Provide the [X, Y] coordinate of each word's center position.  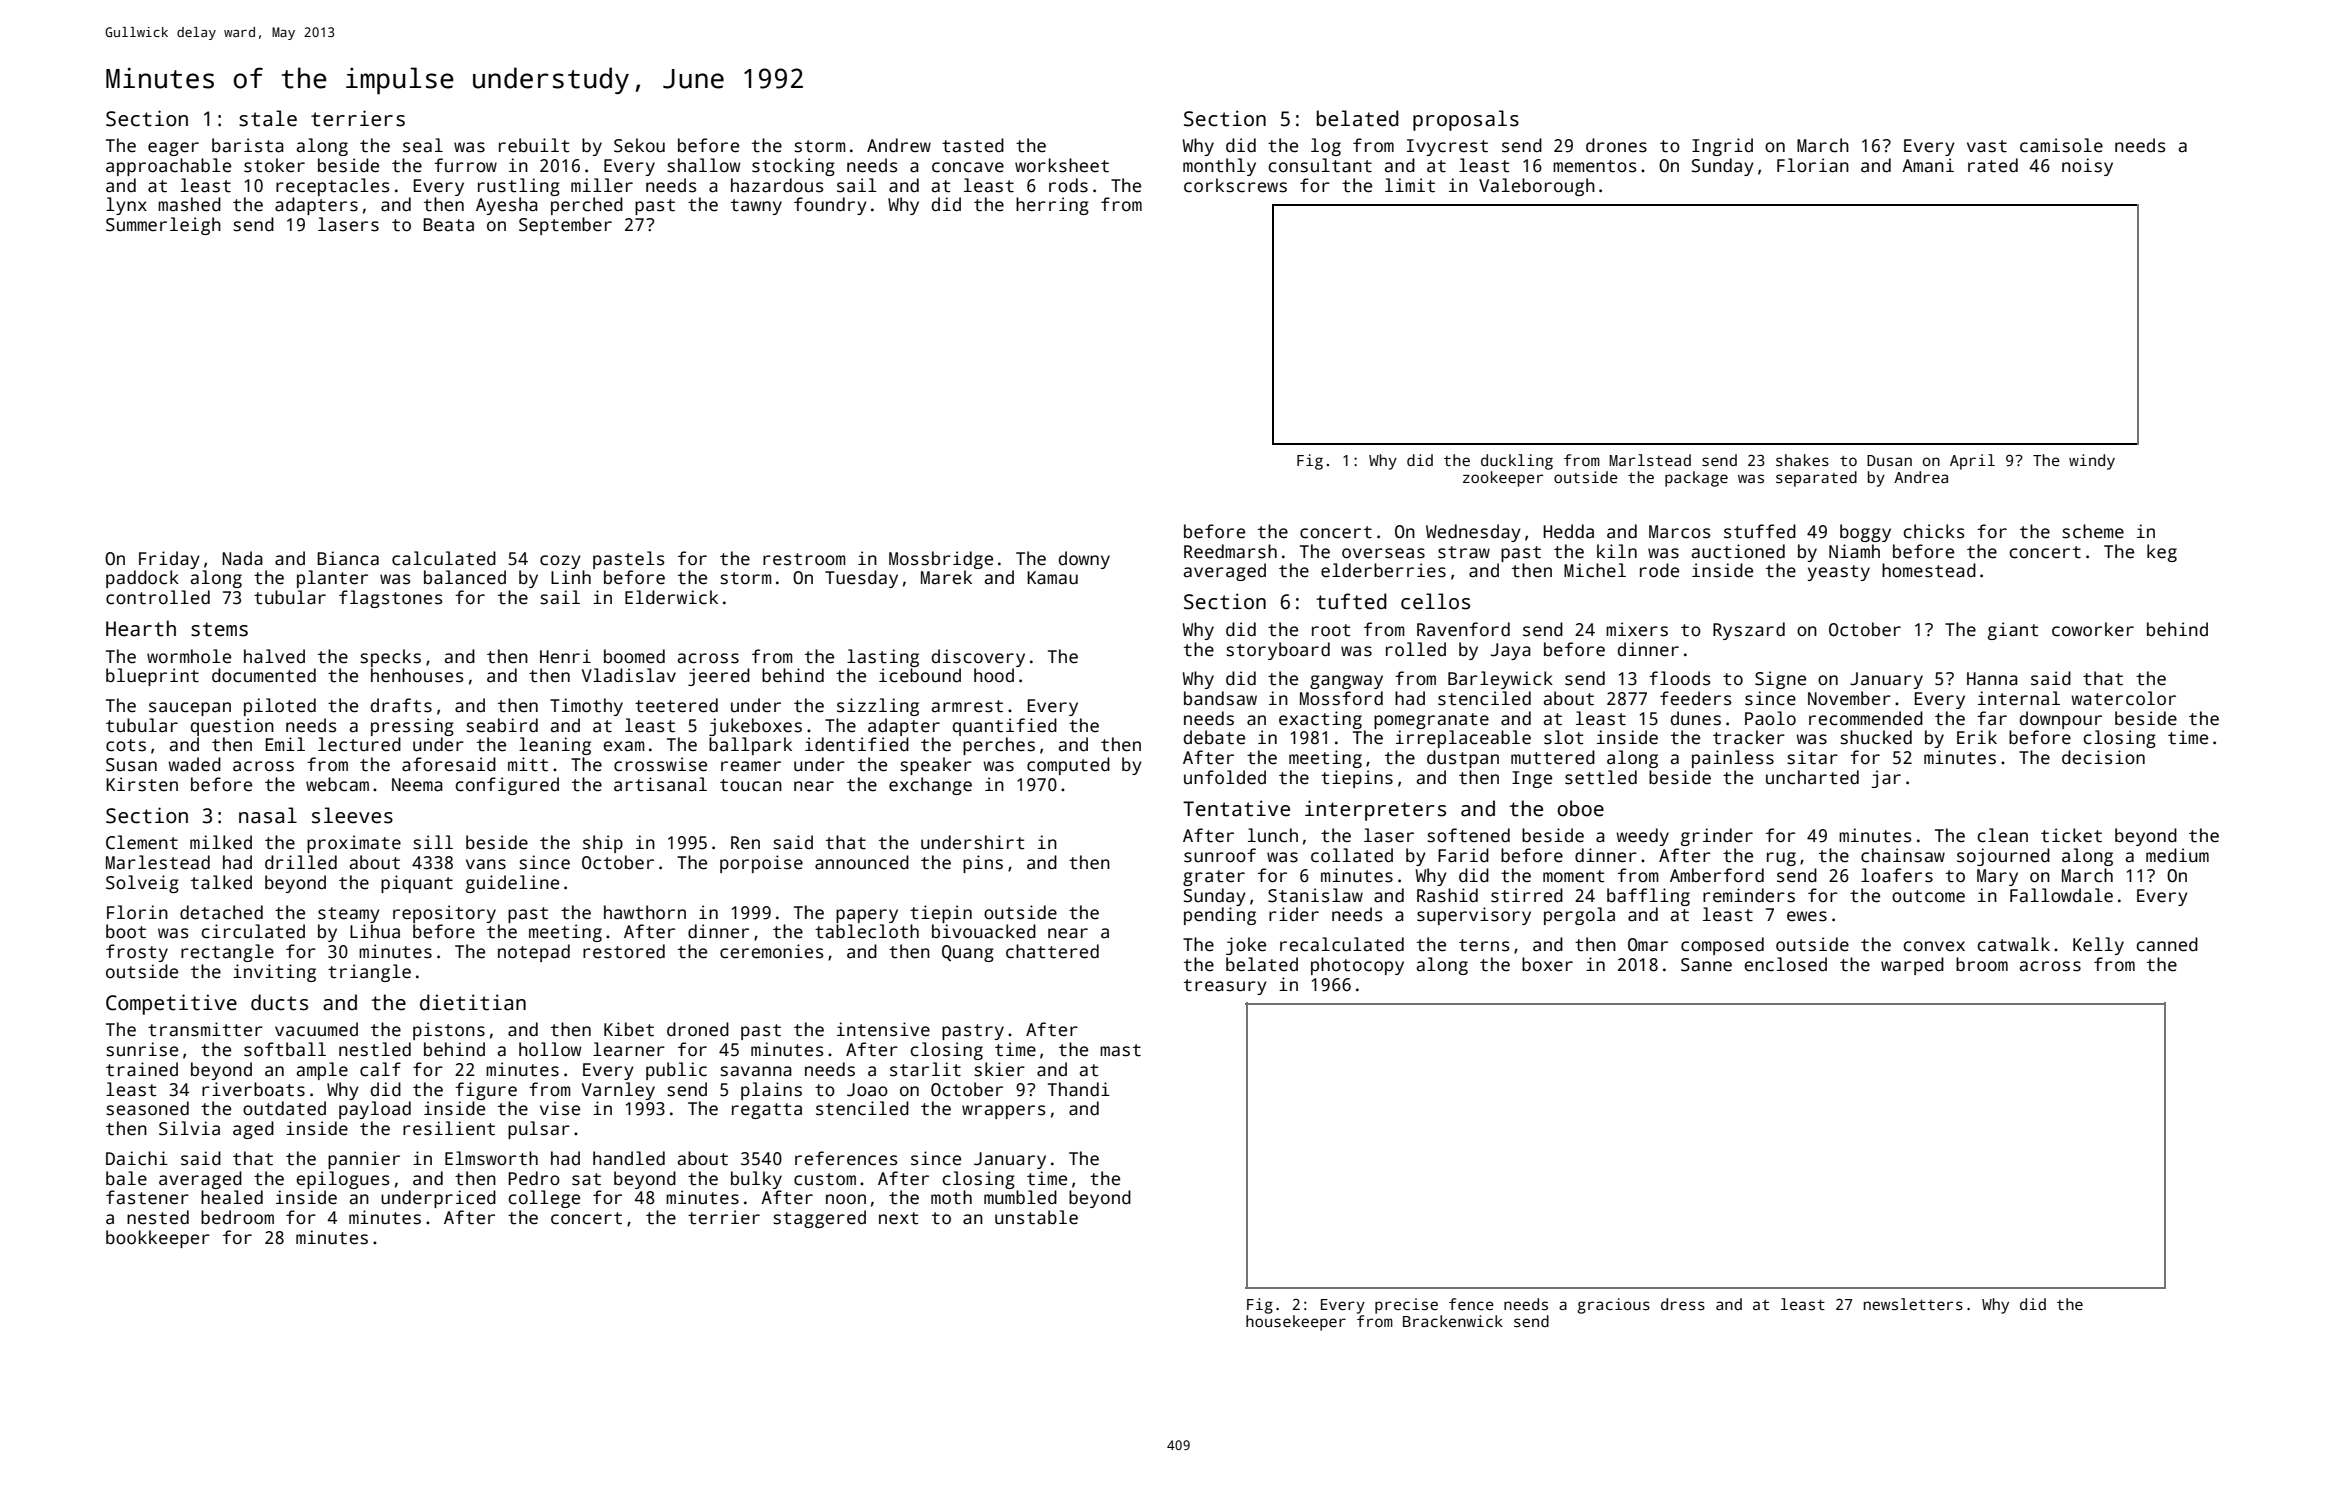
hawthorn [645, 912]
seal [423, 145]
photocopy [1357, 966]
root [1331, 630]
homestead [1929, 570]
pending [1220, 916]
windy [2092, 462]
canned [2167, 944]
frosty [137, 953]
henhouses [417, 675]
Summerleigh [163, 226]
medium [2177, 855]
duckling [1517, 462]
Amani [1928, 165]
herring [1052, 206]
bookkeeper [158, 1239]
